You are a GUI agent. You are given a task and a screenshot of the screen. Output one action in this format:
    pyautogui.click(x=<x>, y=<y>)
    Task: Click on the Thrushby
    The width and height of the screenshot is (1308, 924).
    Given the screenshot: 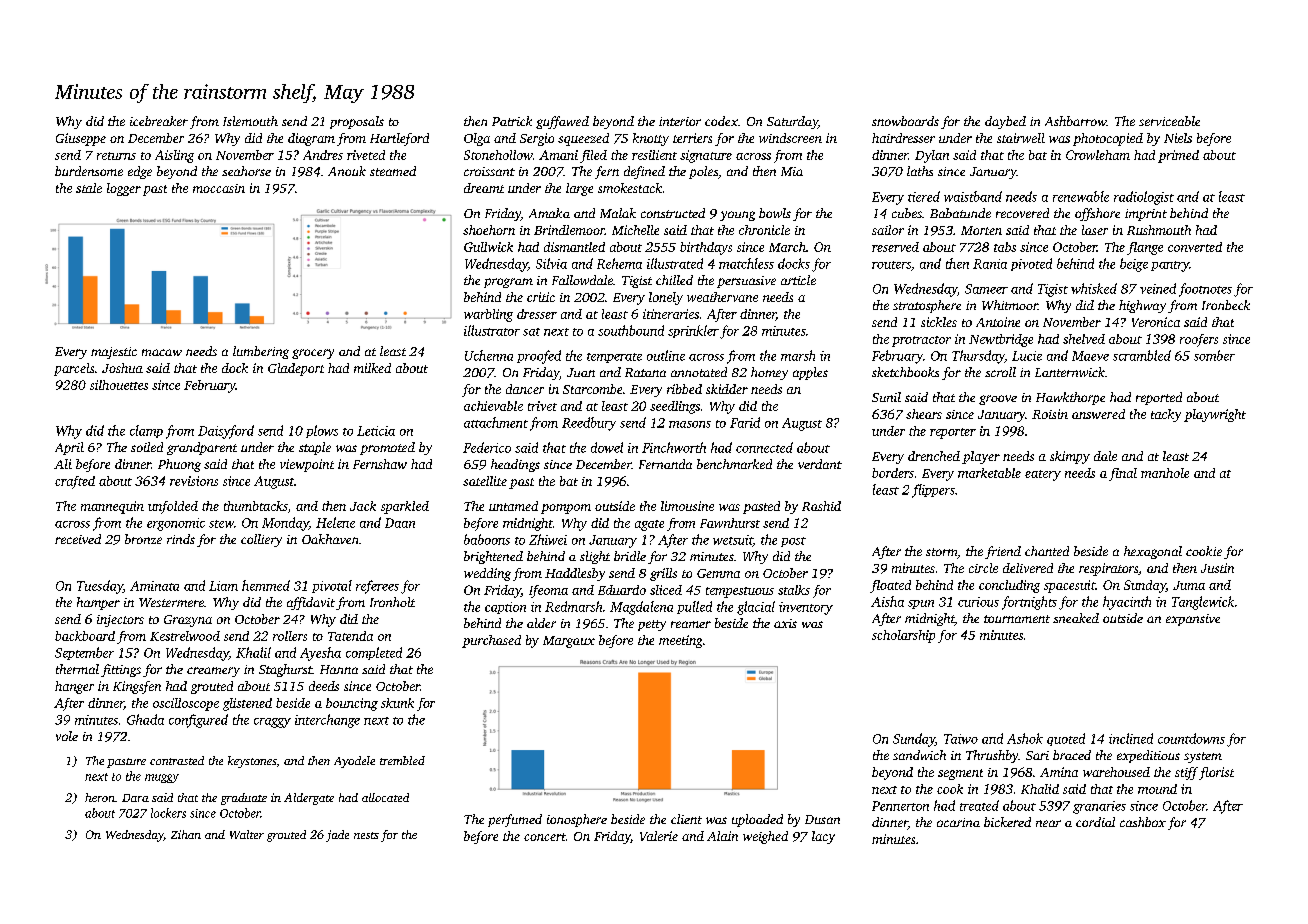 What is the action you would take?
    pyautogui.click(x=992, y=756)
